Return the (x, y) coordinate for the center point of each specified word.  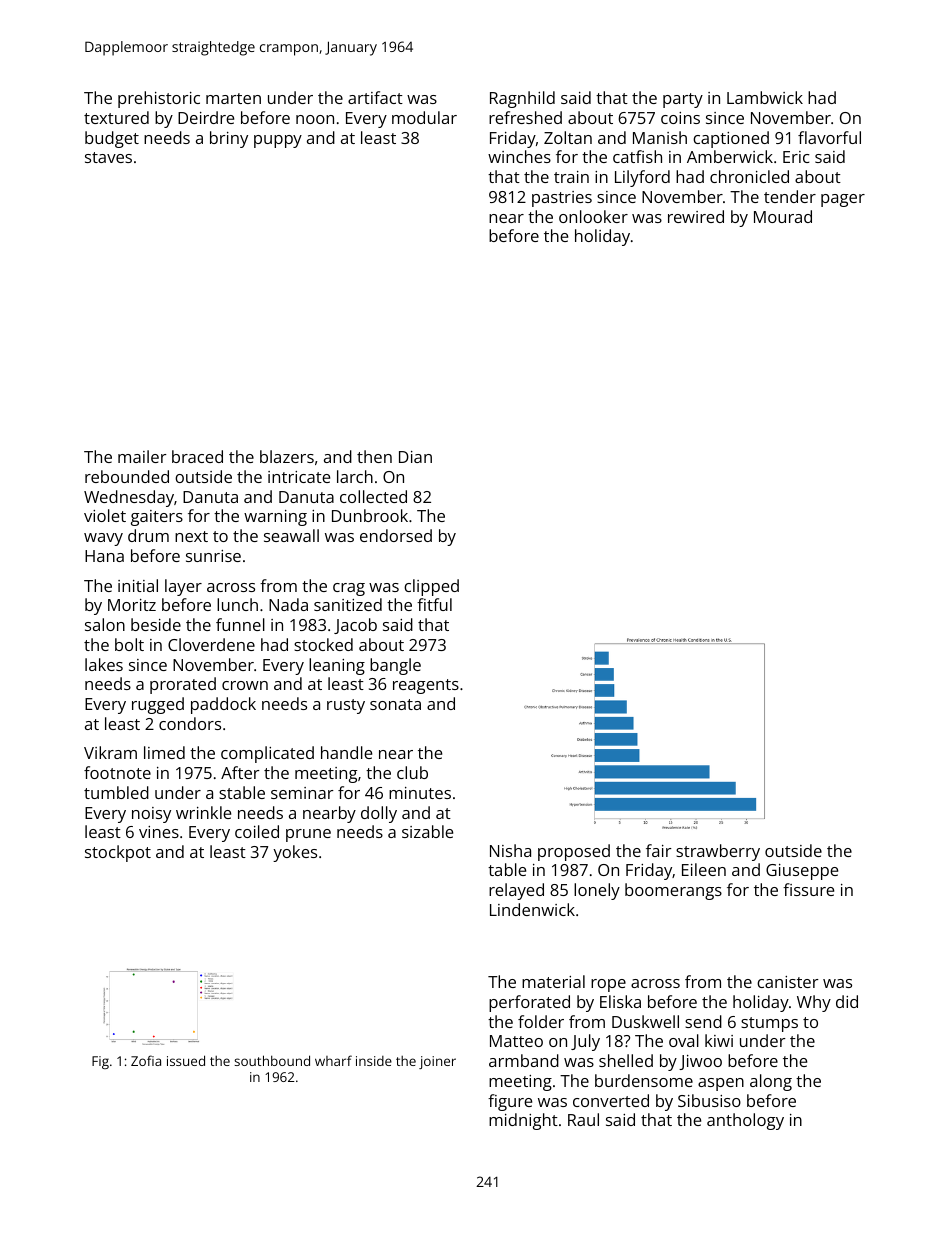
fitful (434, 604)
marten (233, 98)
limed (164, 752)
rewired (696, 216)
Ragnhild (522, 99)
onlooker (593, 216)
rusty (346, 706)
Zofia (146, 1060)
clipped (431, 587)
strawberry (718, 852)
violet (105, 515)
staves (108, 157)
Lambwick (765, 97)
